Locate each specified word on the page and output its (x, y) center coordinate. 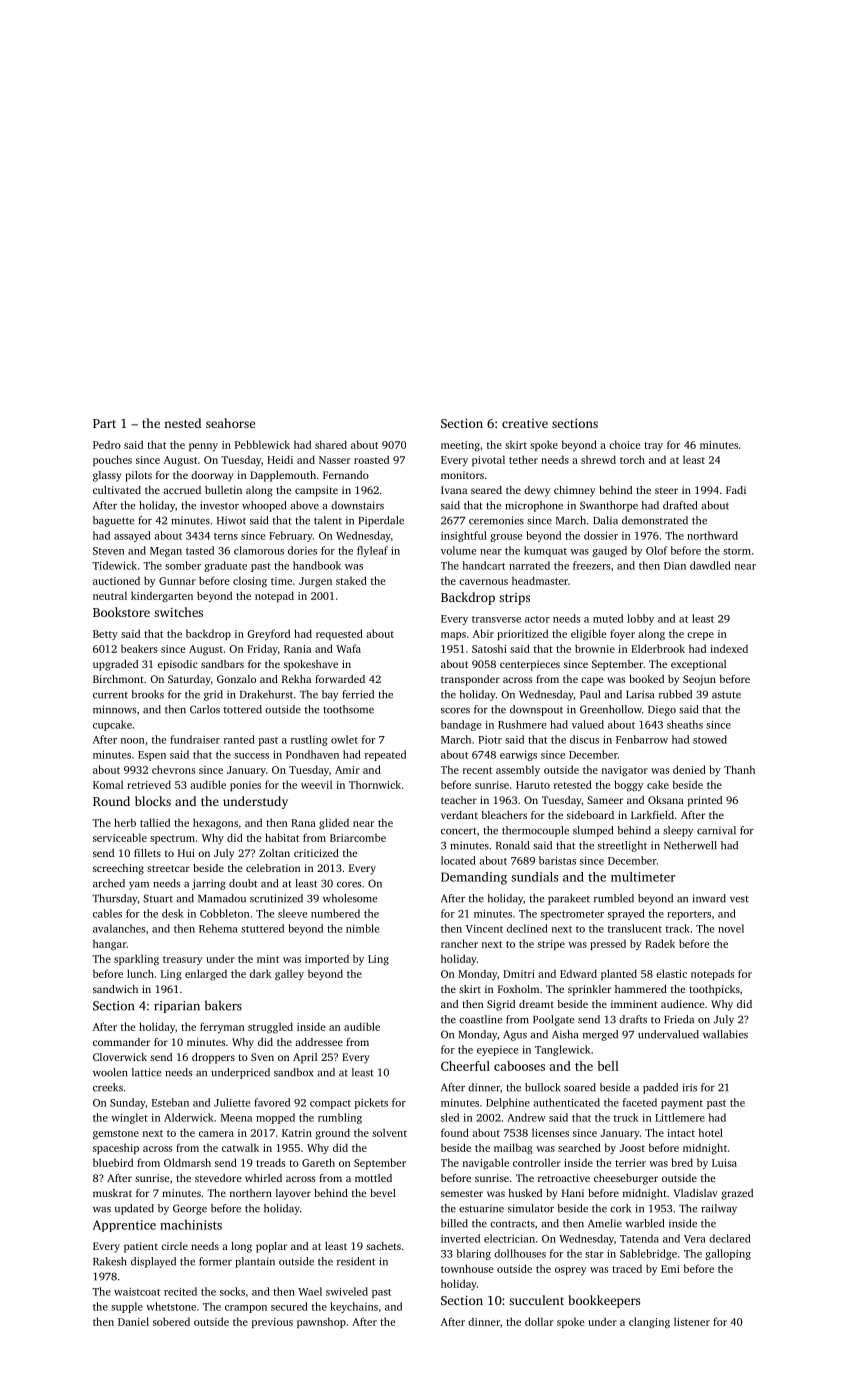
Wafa (348, 648)
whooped (264, 506)
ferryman (222, 1027)
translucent (635, 928)
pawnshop (321, 1322)
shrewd (598, 459)
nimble (362, 928)
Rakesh (110, 1261)
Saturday (189, 680)
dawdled (710, 565)
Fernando (346, 475)
